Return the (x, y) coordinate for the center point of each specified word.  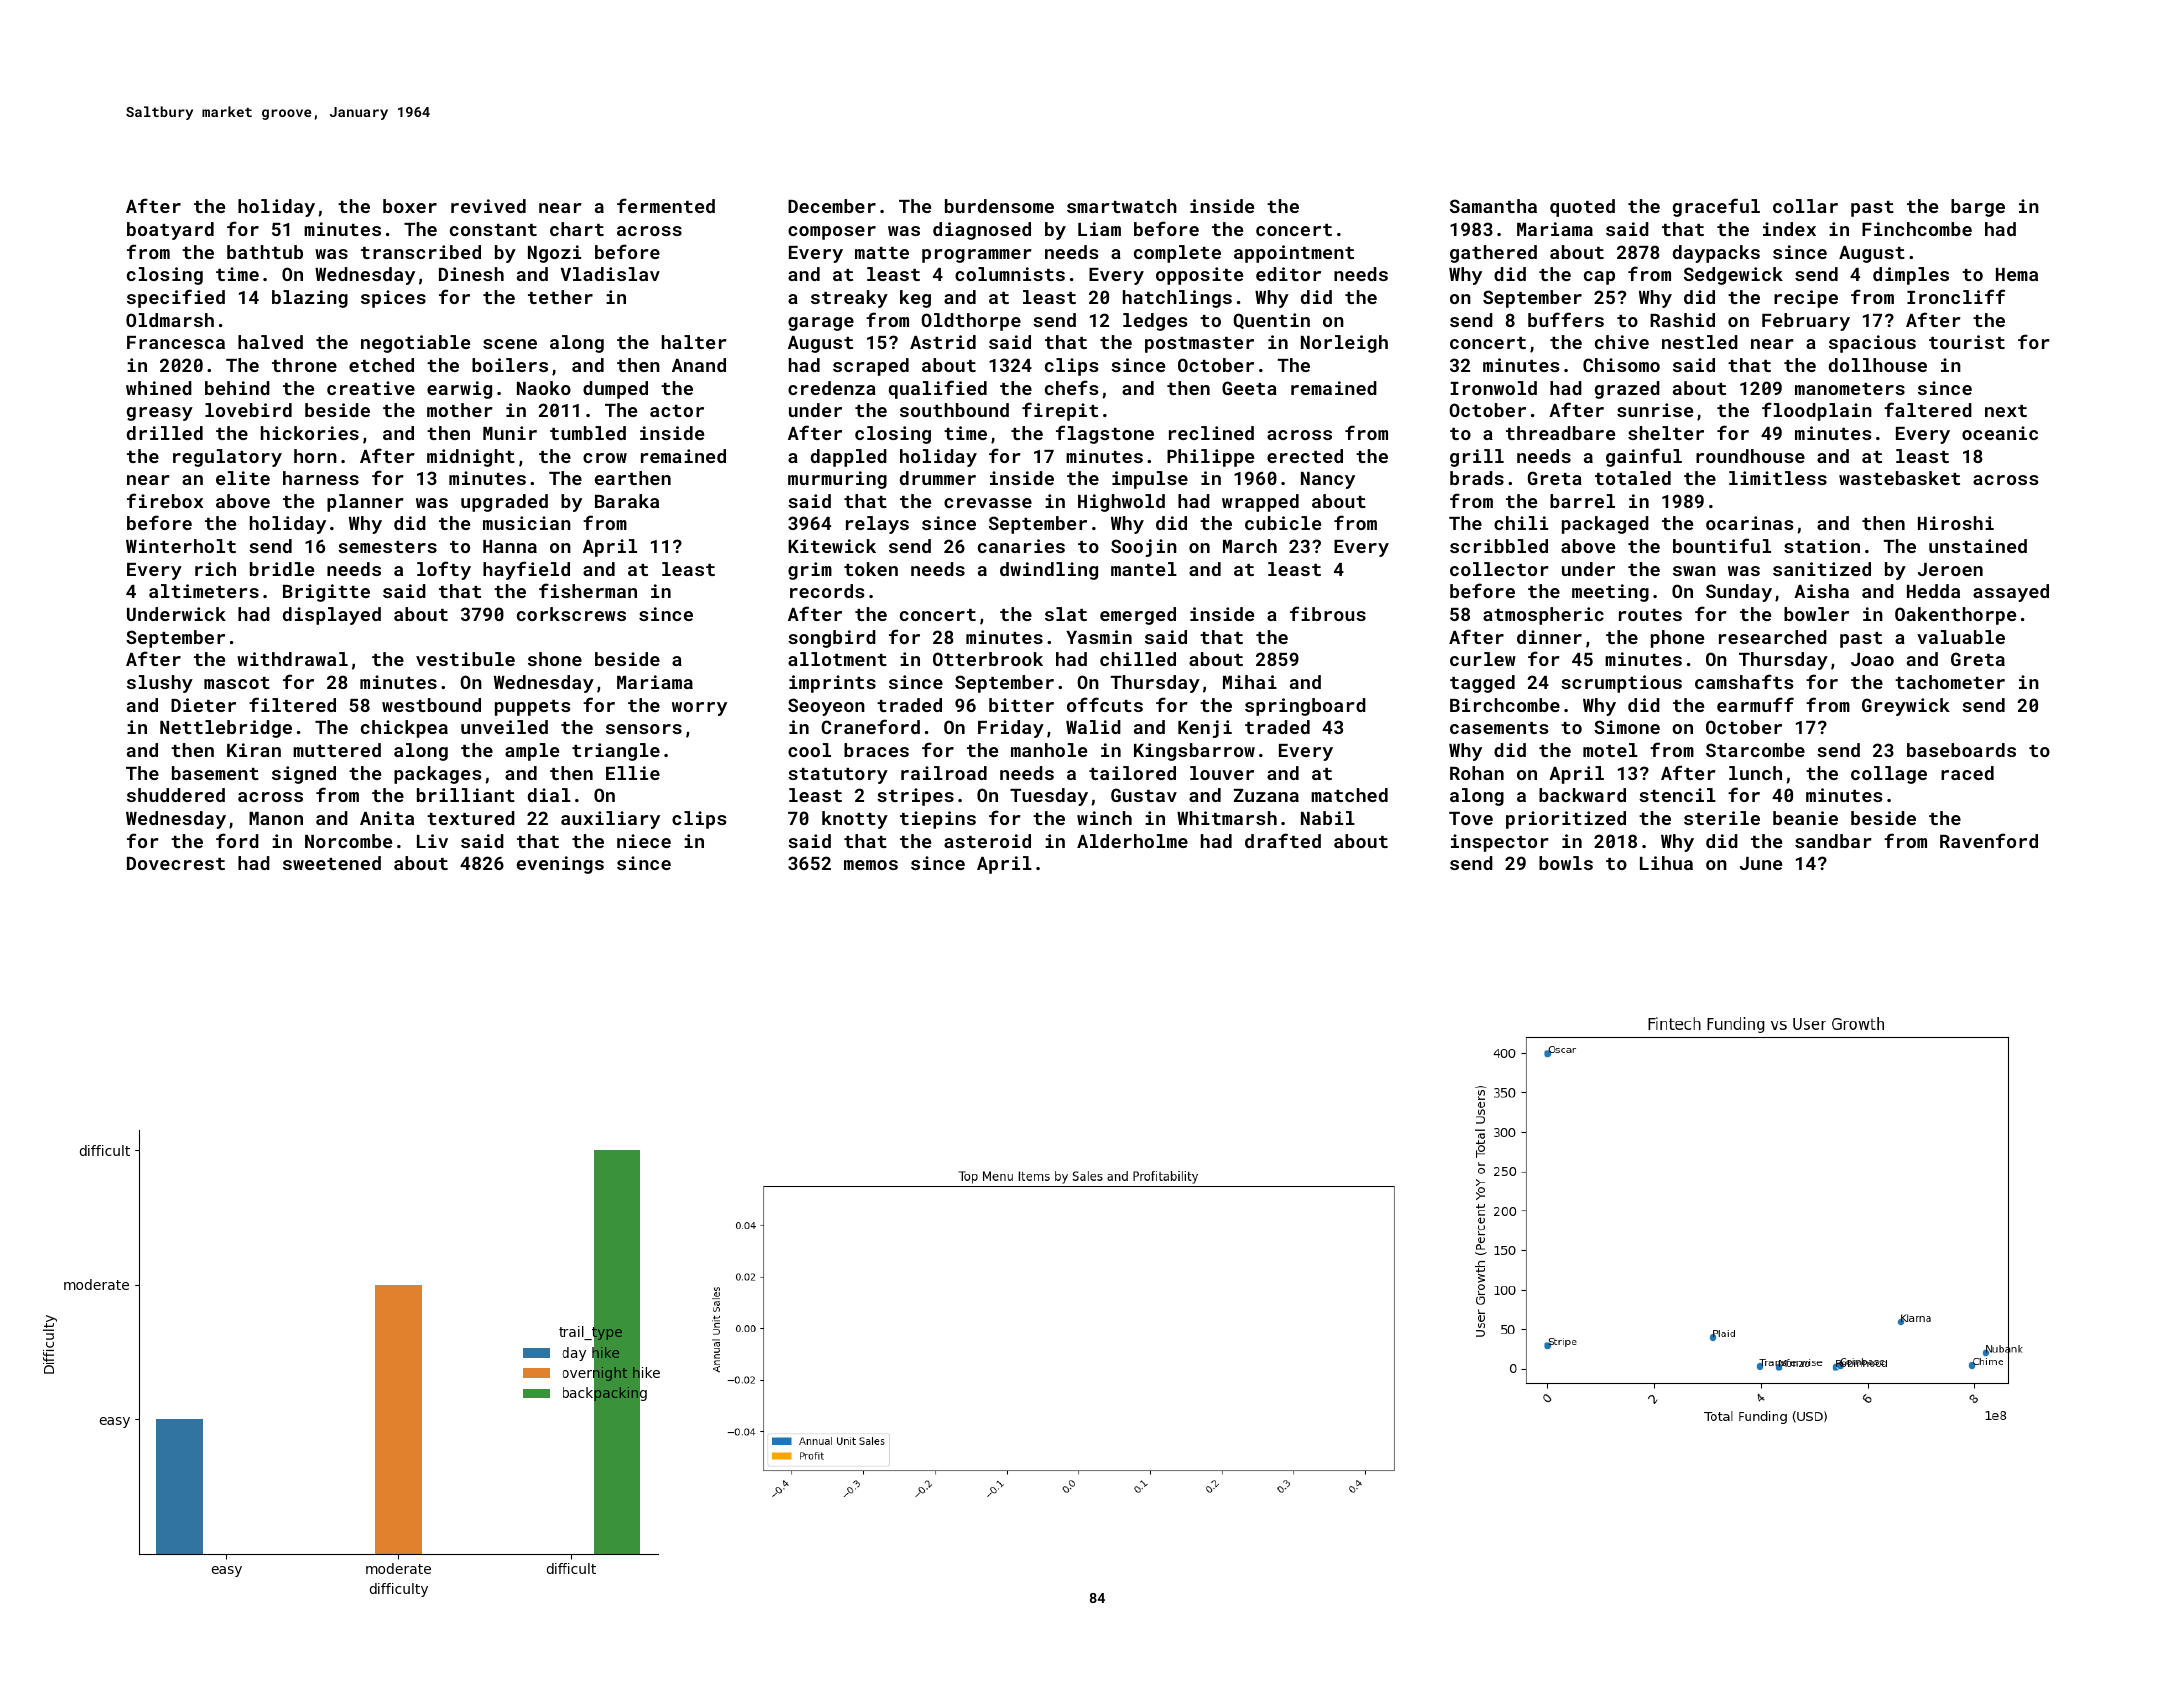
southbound (954, 410)
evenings (560, 865)
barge (1978, 208)
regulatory (227, 458)
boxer (410, 206)
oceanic (2000, 433)
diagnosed (982, 231)
